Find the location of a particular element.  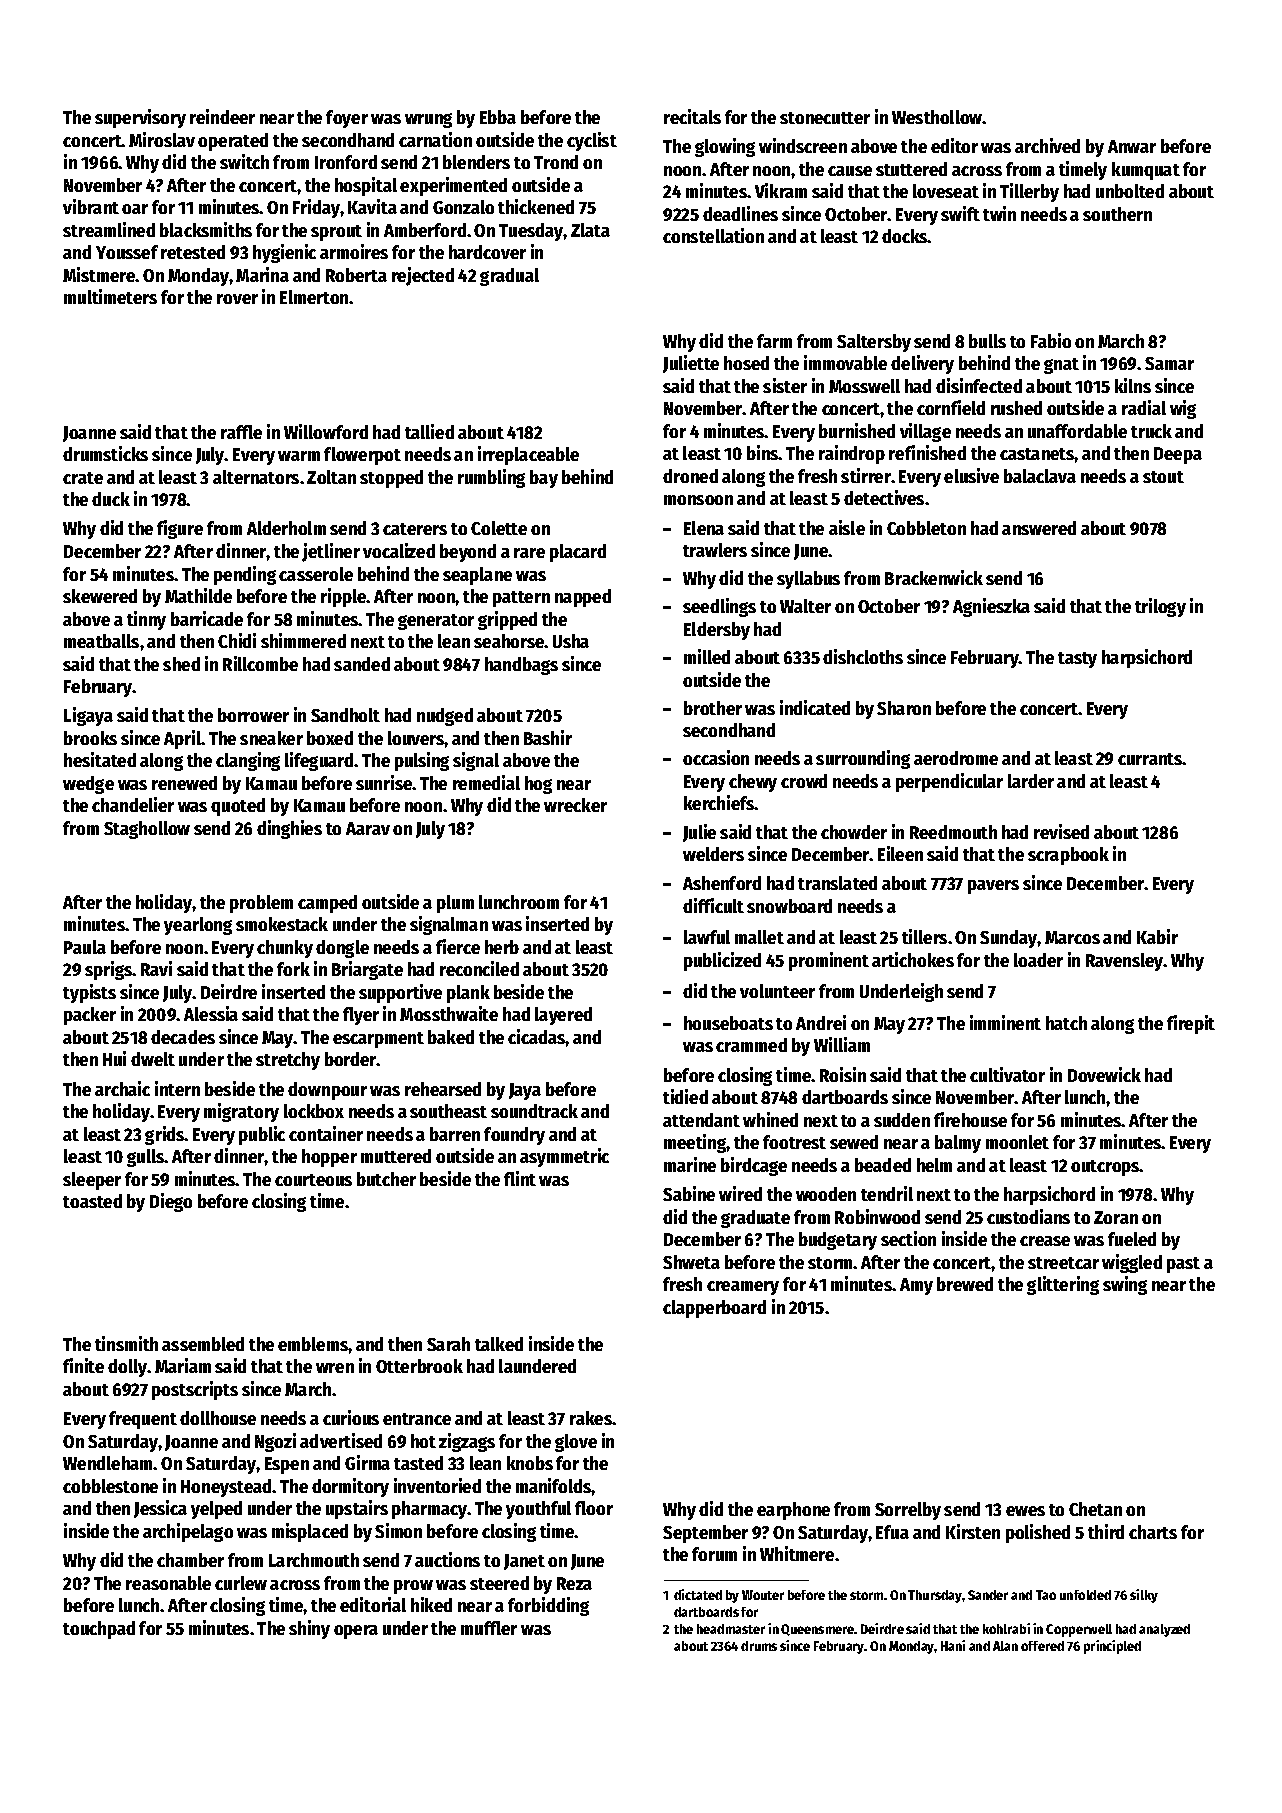

Miroslav is located at coordinates (162, 139).
